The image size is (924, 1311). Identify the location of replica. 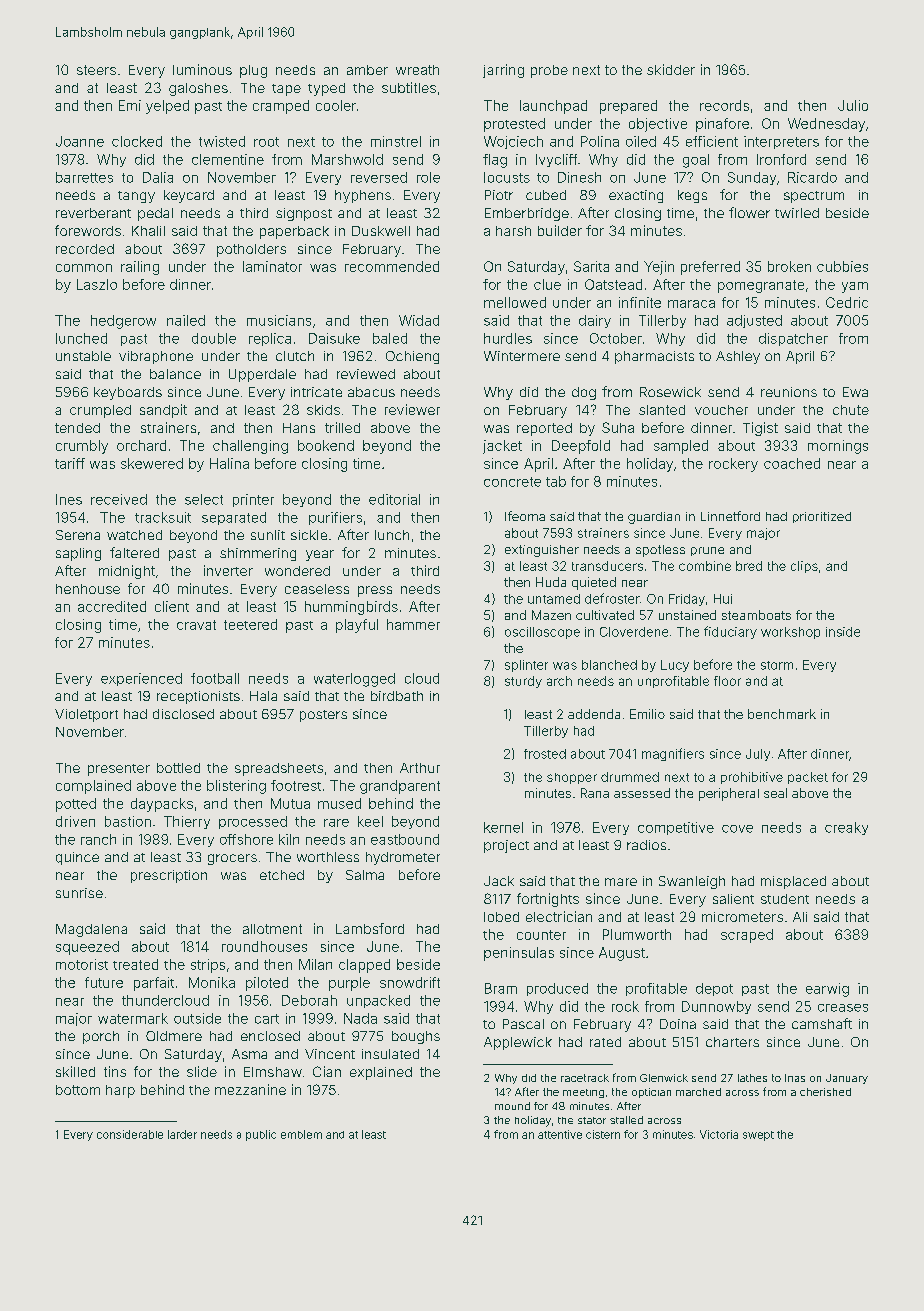
(270, 339).
